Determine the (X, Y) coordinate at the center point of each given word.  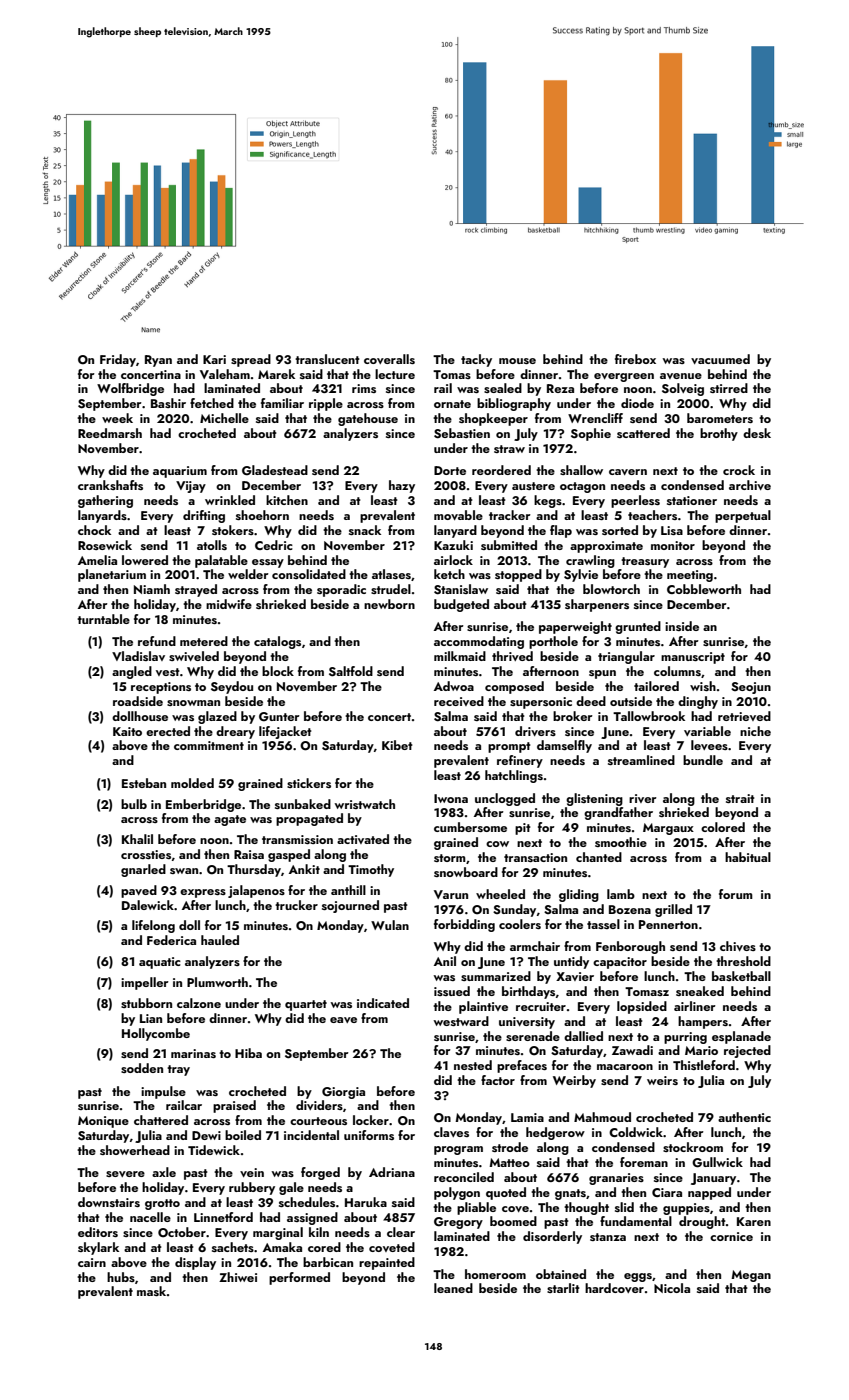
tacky (476, 360)
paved (139, 891)
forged (320, 1173)
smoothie (621, 842)
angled (132, 672)
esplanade (741, 1037)
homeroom (495, 1274)
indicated (383, 1003)
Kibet (397, 745)
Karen (754, 1221)
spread (251, 360)
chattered (161, 1120)
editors (98, 1232)
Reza (560, 388)
